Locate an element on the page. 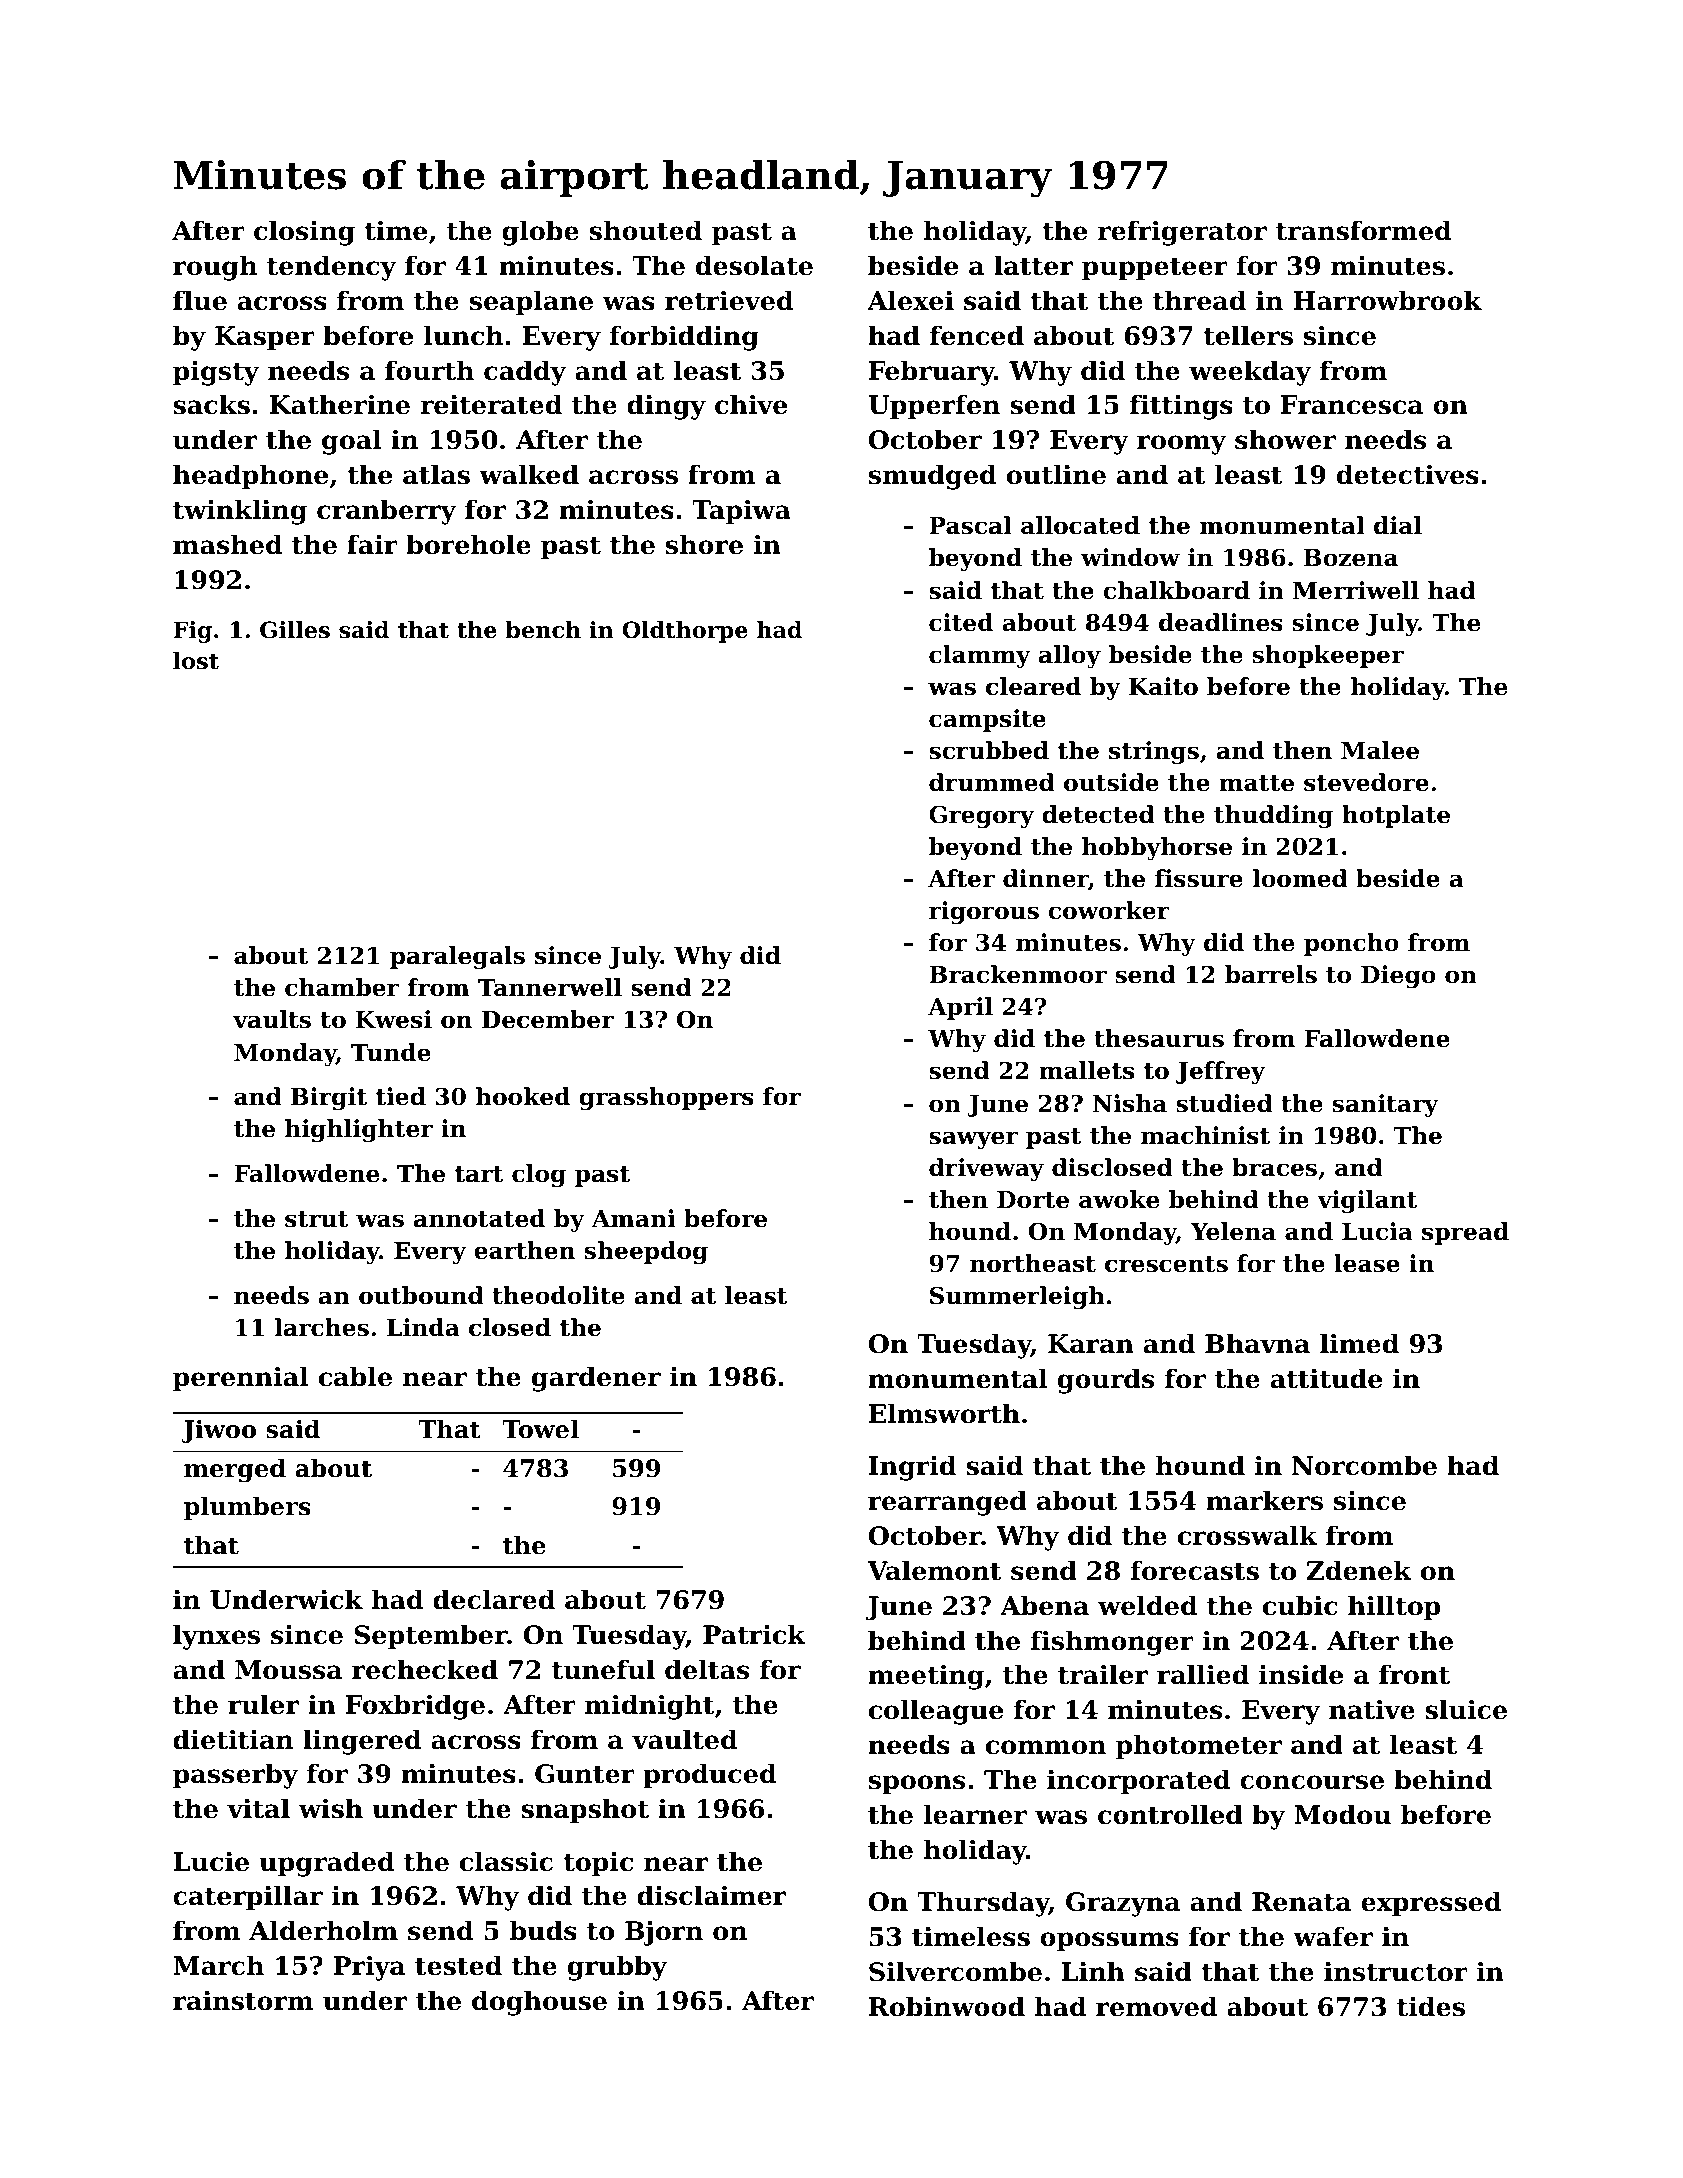  Priya is located at coordinates (369, 1968).
